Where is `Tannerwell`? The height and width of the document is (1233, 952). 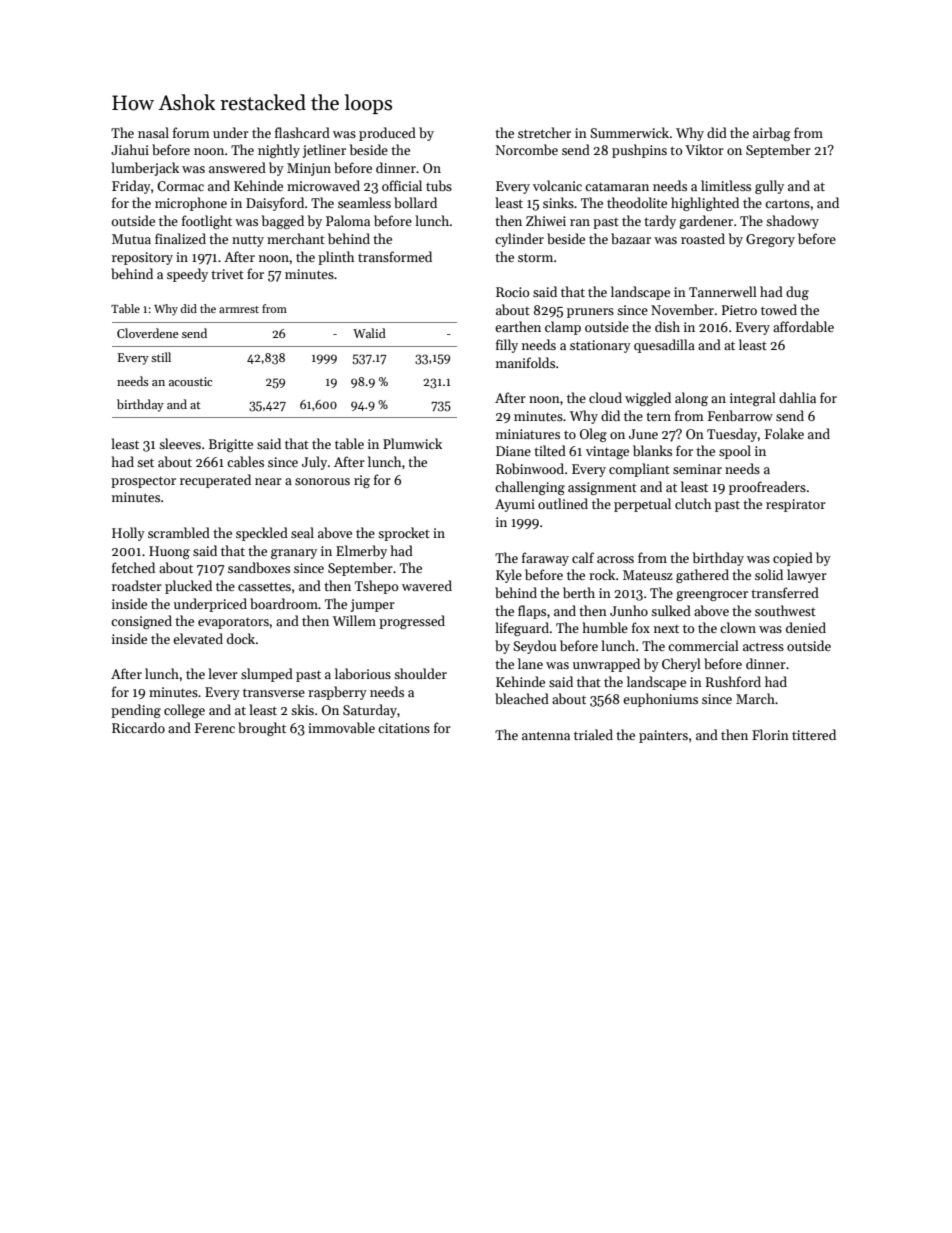 Tannerwell is located at coordinates (723, 291).
